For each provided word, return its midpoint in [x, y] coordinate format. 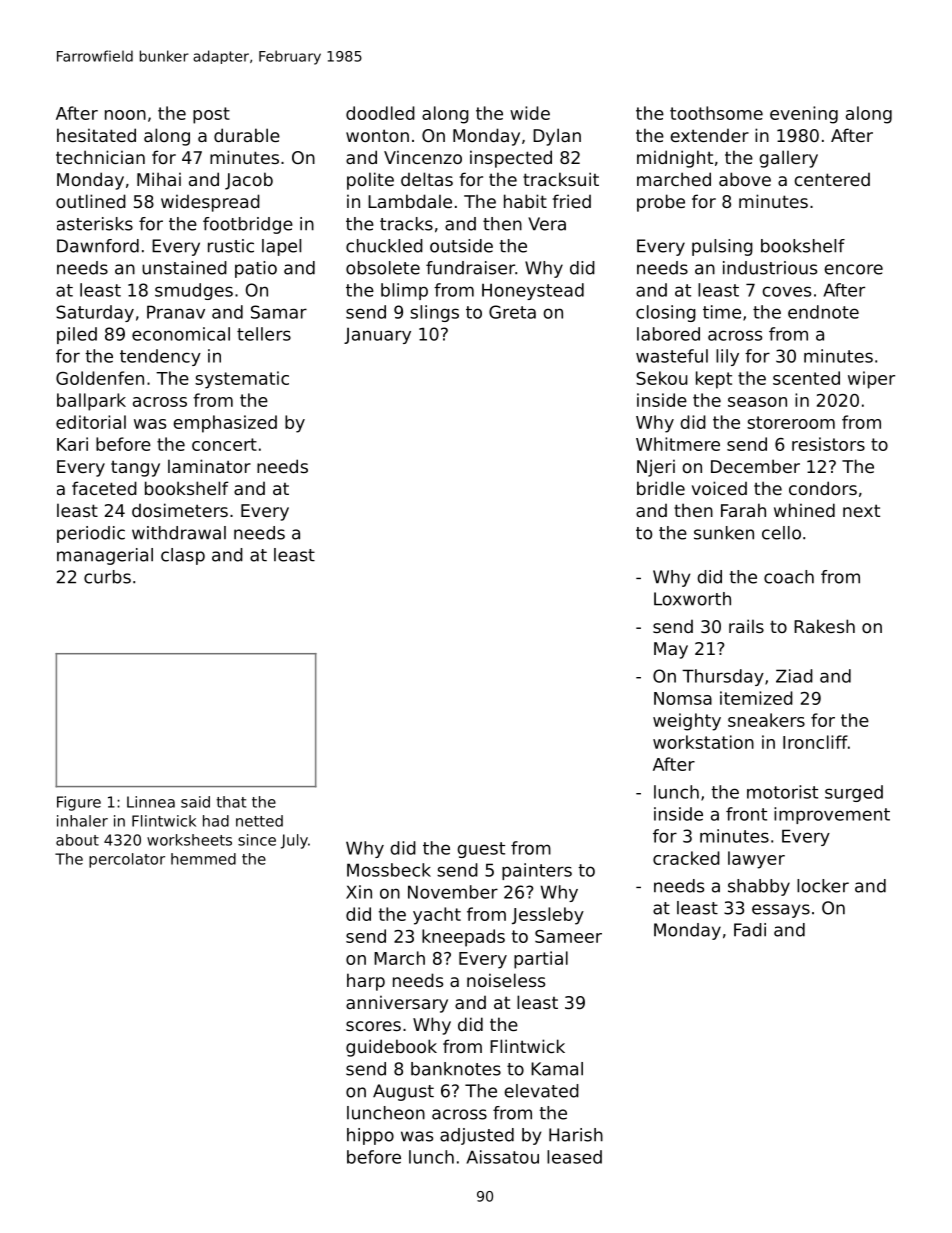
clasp [183, 556]
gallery [788, 159]
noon [125, 115]
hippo [370, 1136]
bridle [661, 488]
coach [789, 577]
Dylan [557, 137]
